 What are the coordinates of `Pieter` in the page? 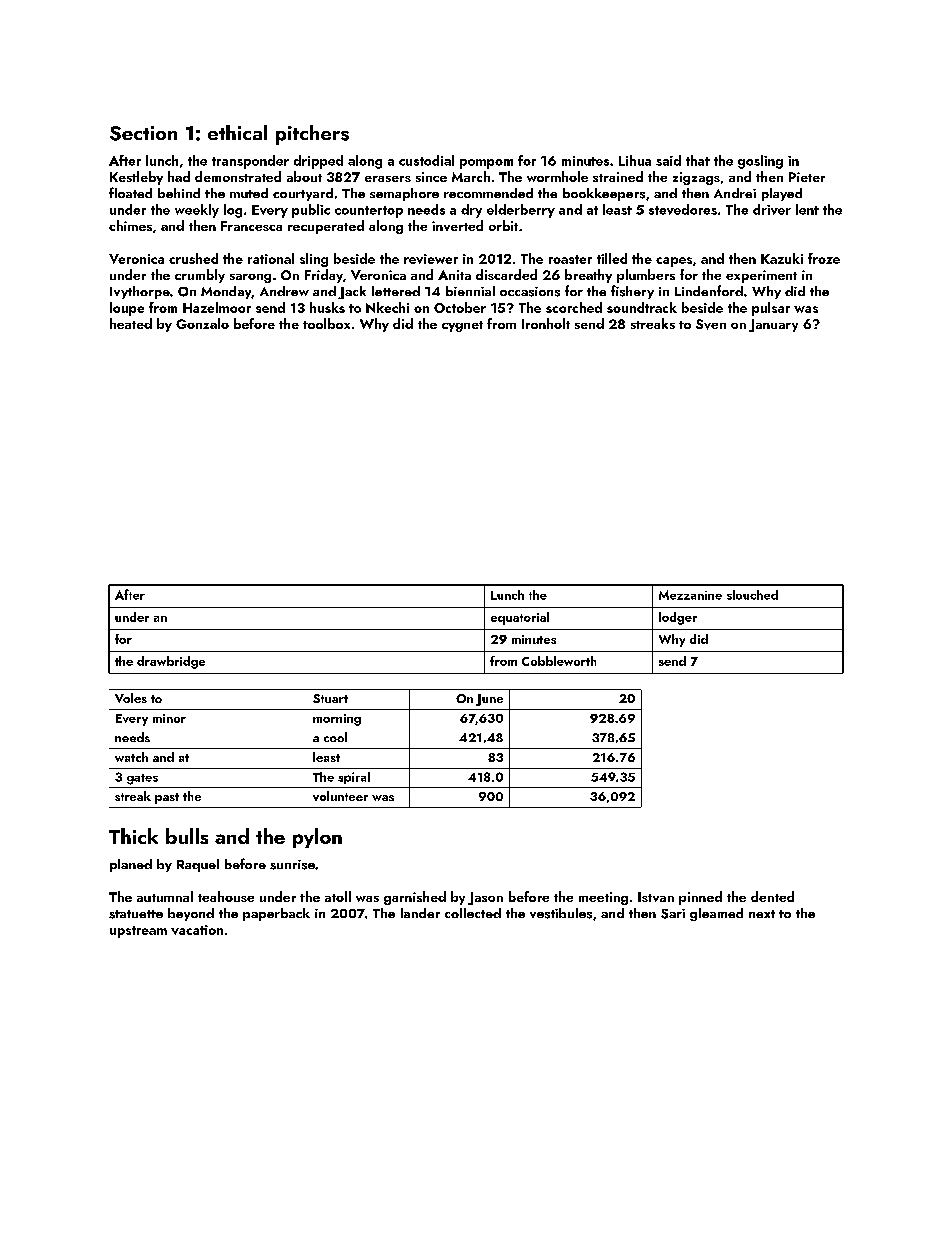 It's located at (807, 177).
